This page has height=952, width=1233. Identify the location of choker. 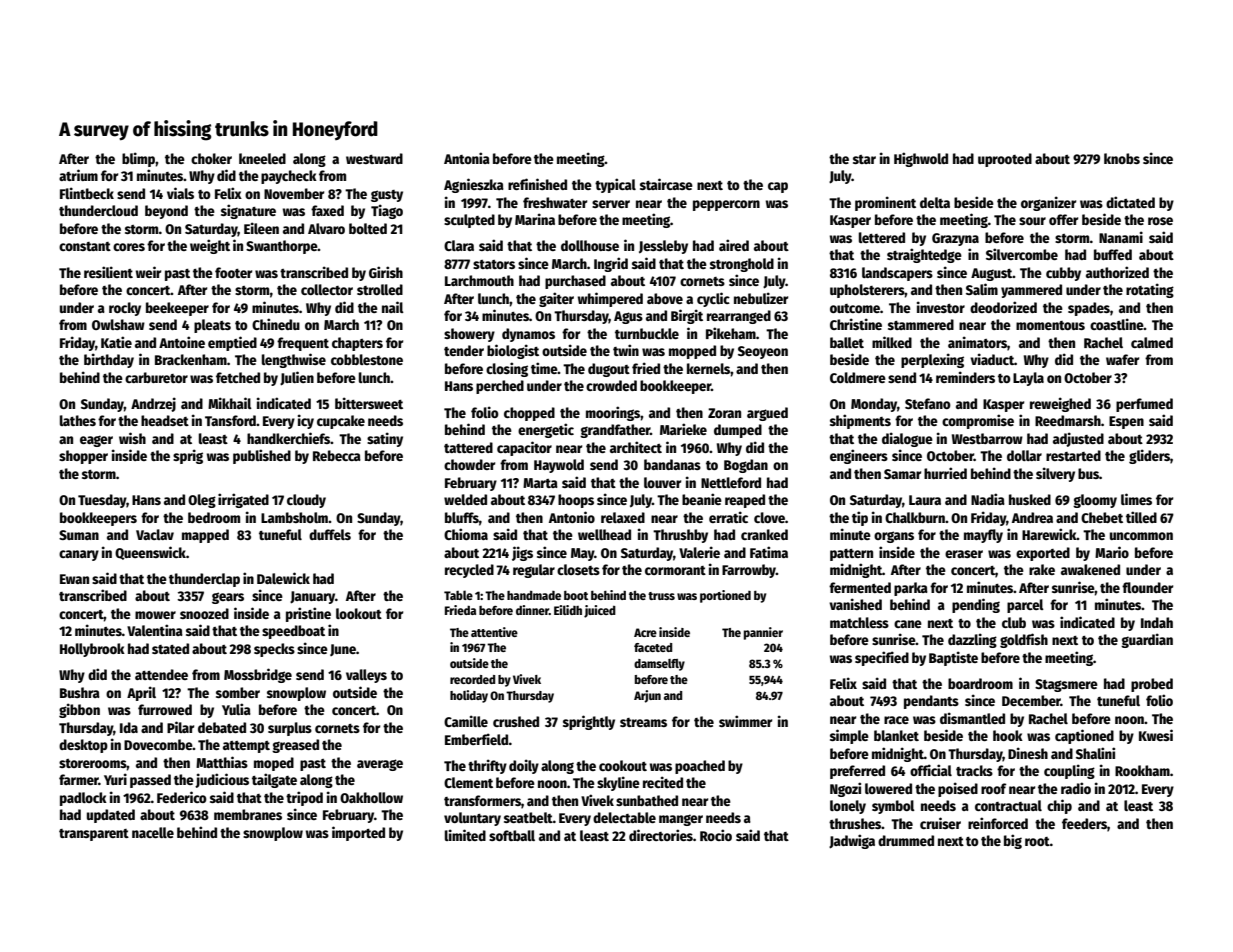
(211, 158).
